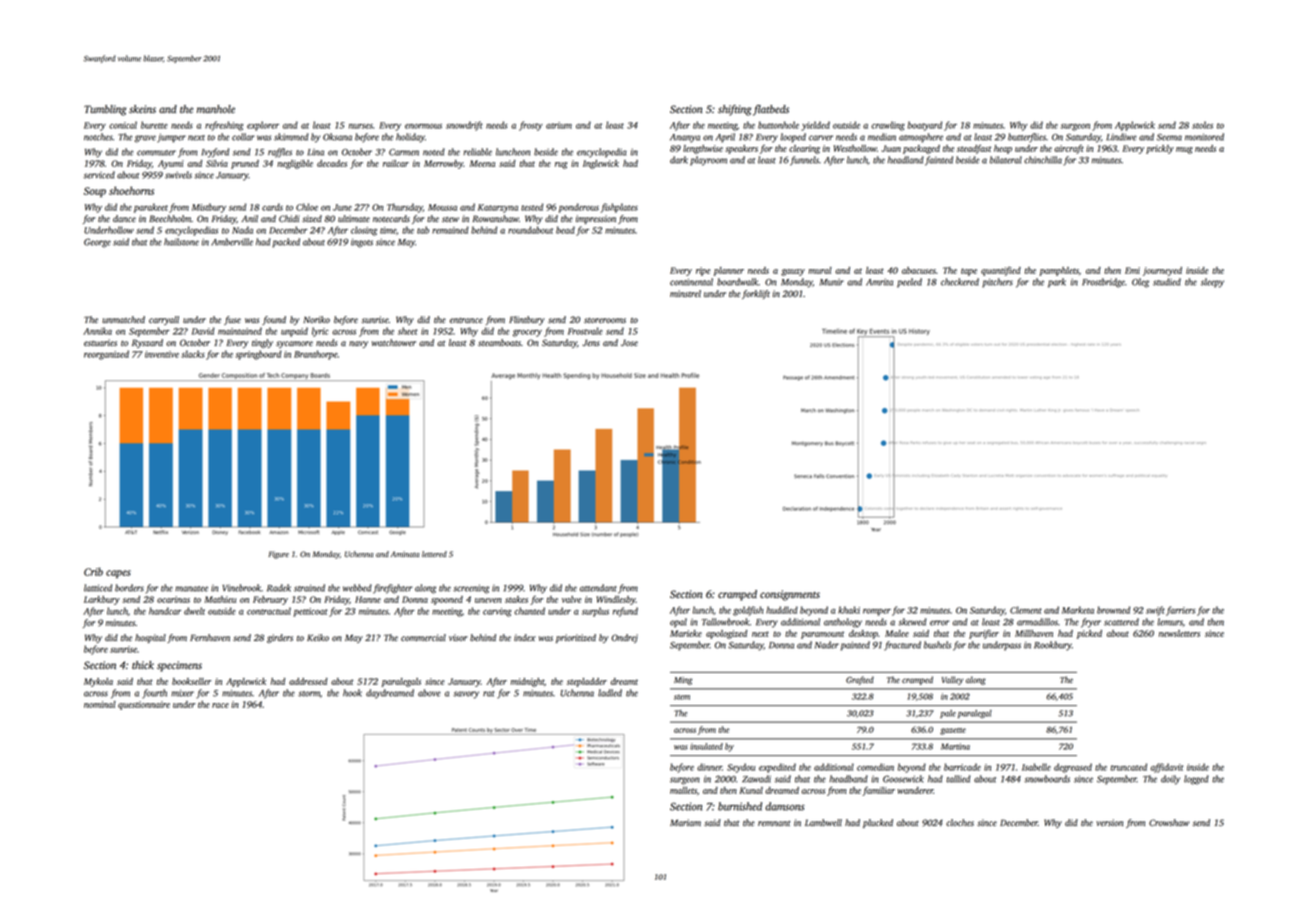  What do you see at coordinates (734, 110) in the image?
I see `shifting` at bounding box center [734, 110].
